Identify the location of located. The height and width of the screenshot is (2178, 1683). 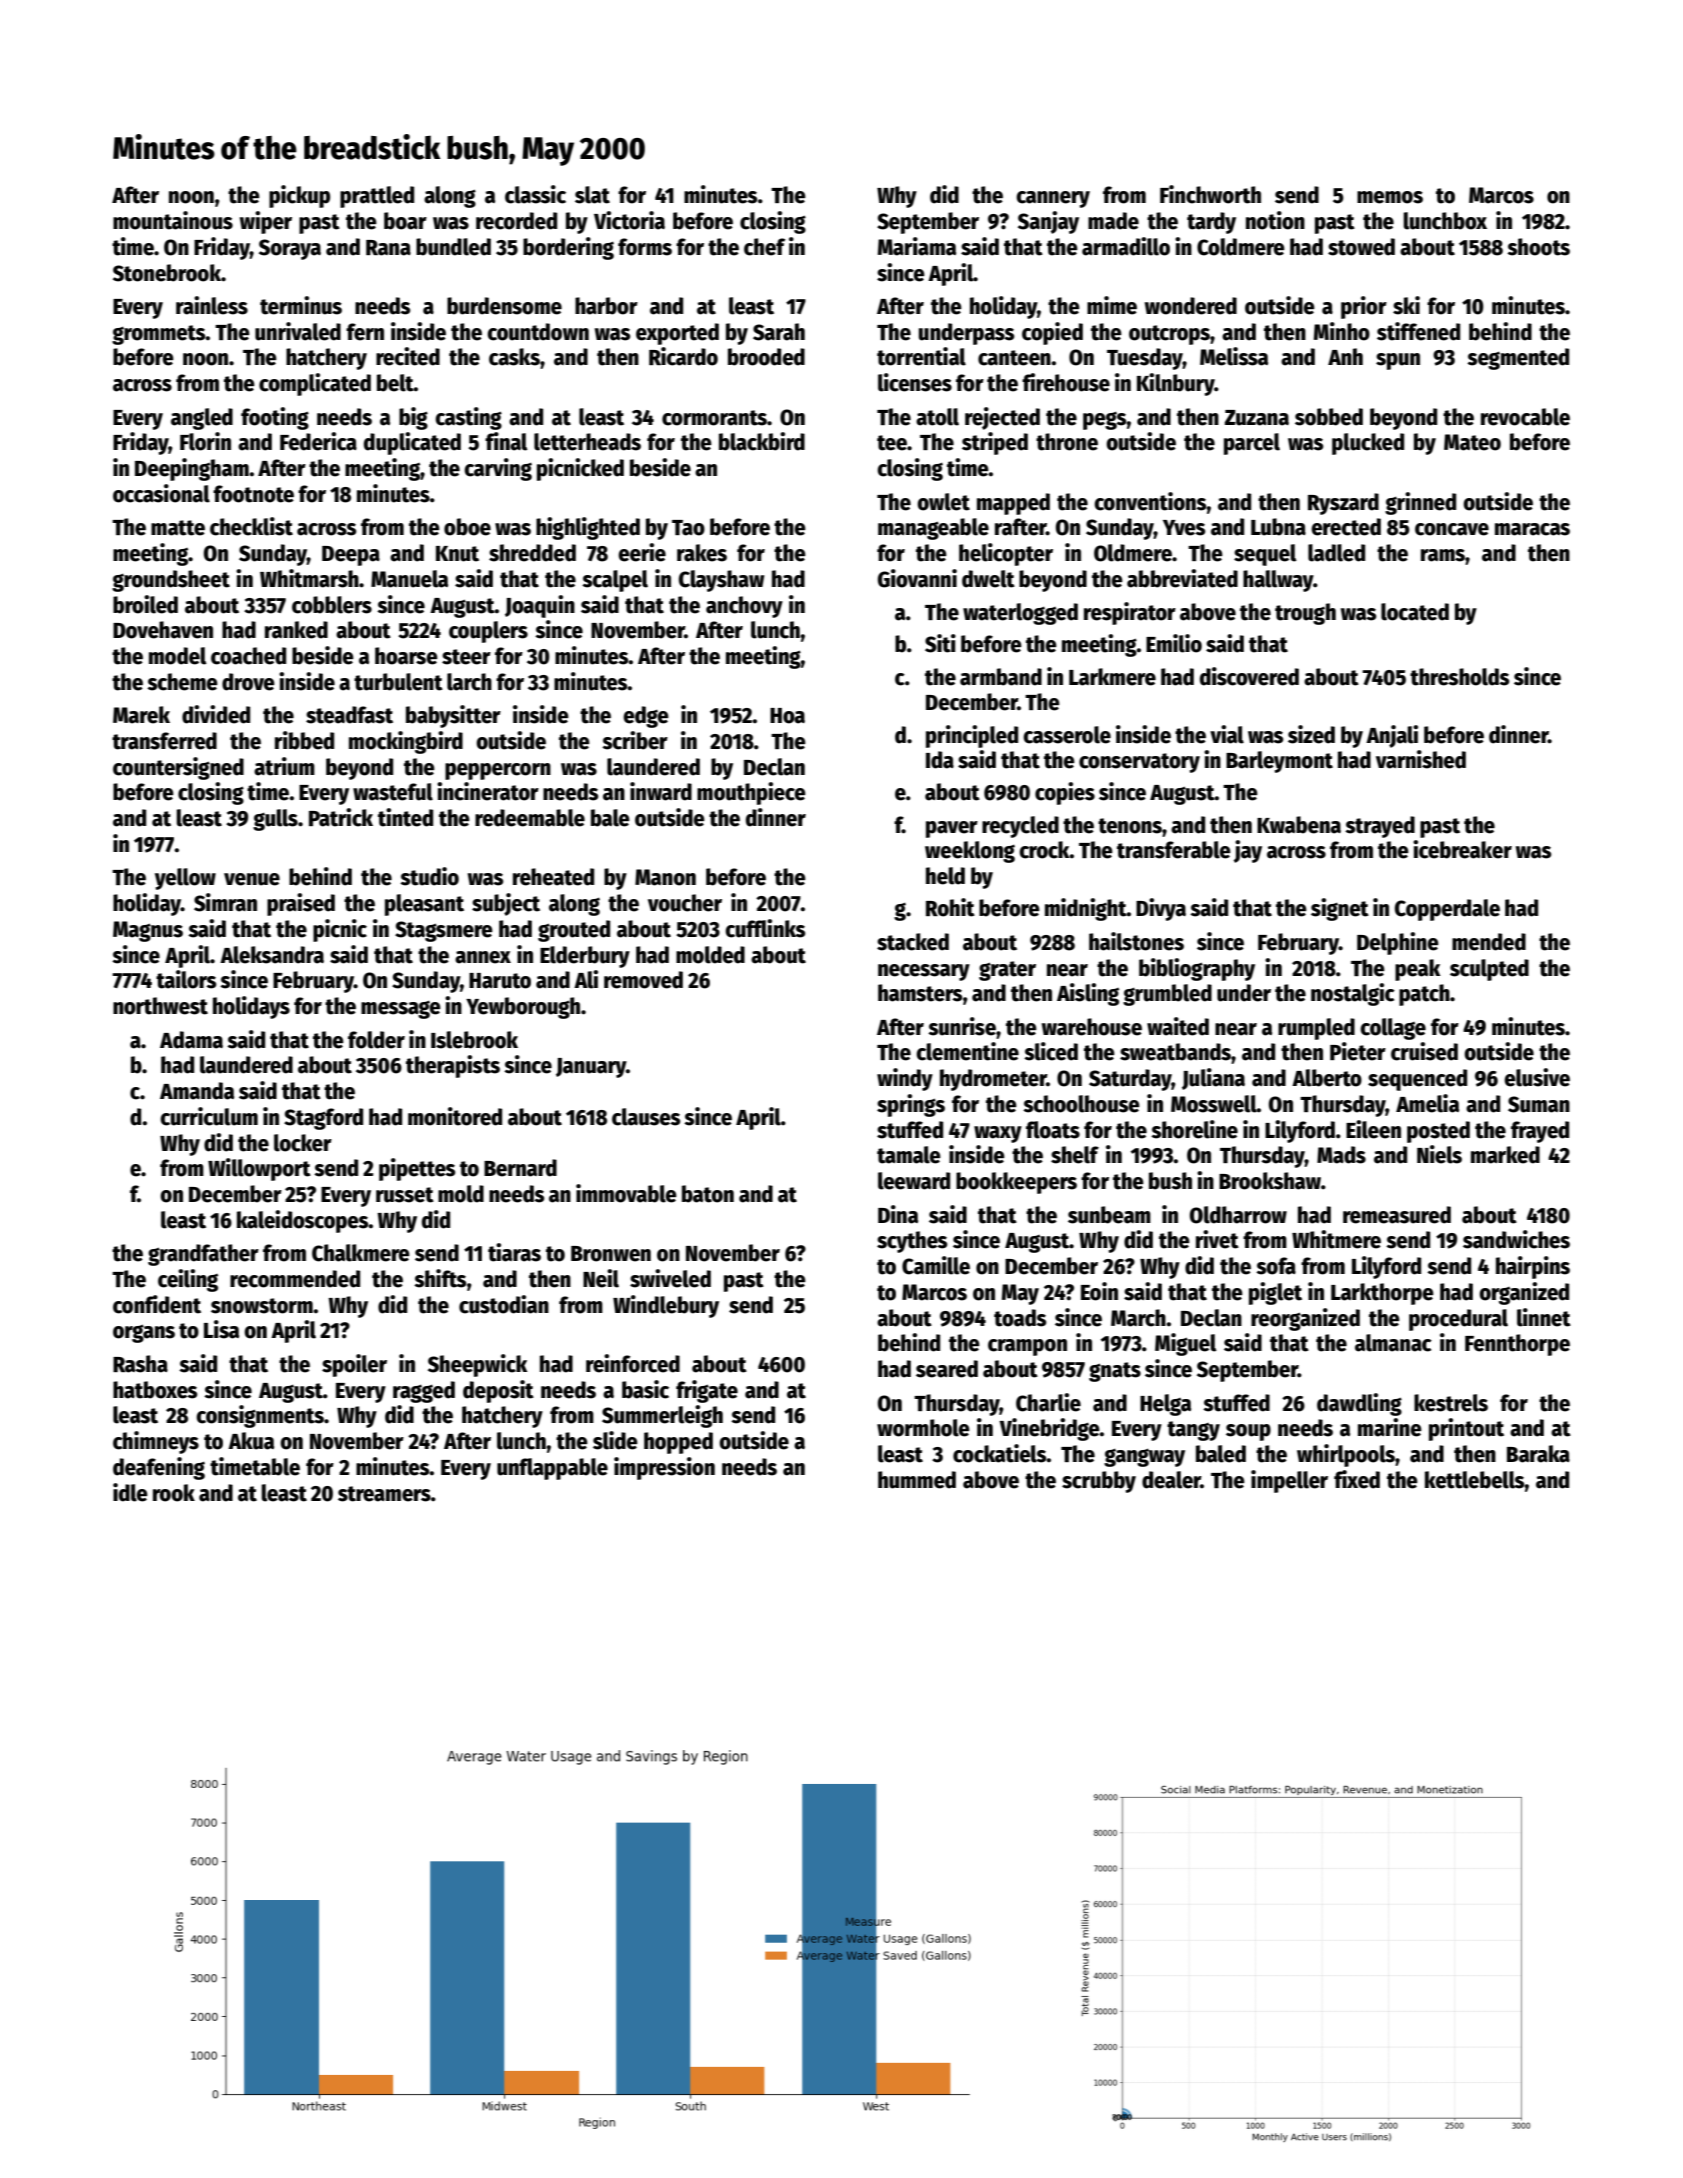
(1415, 612).
